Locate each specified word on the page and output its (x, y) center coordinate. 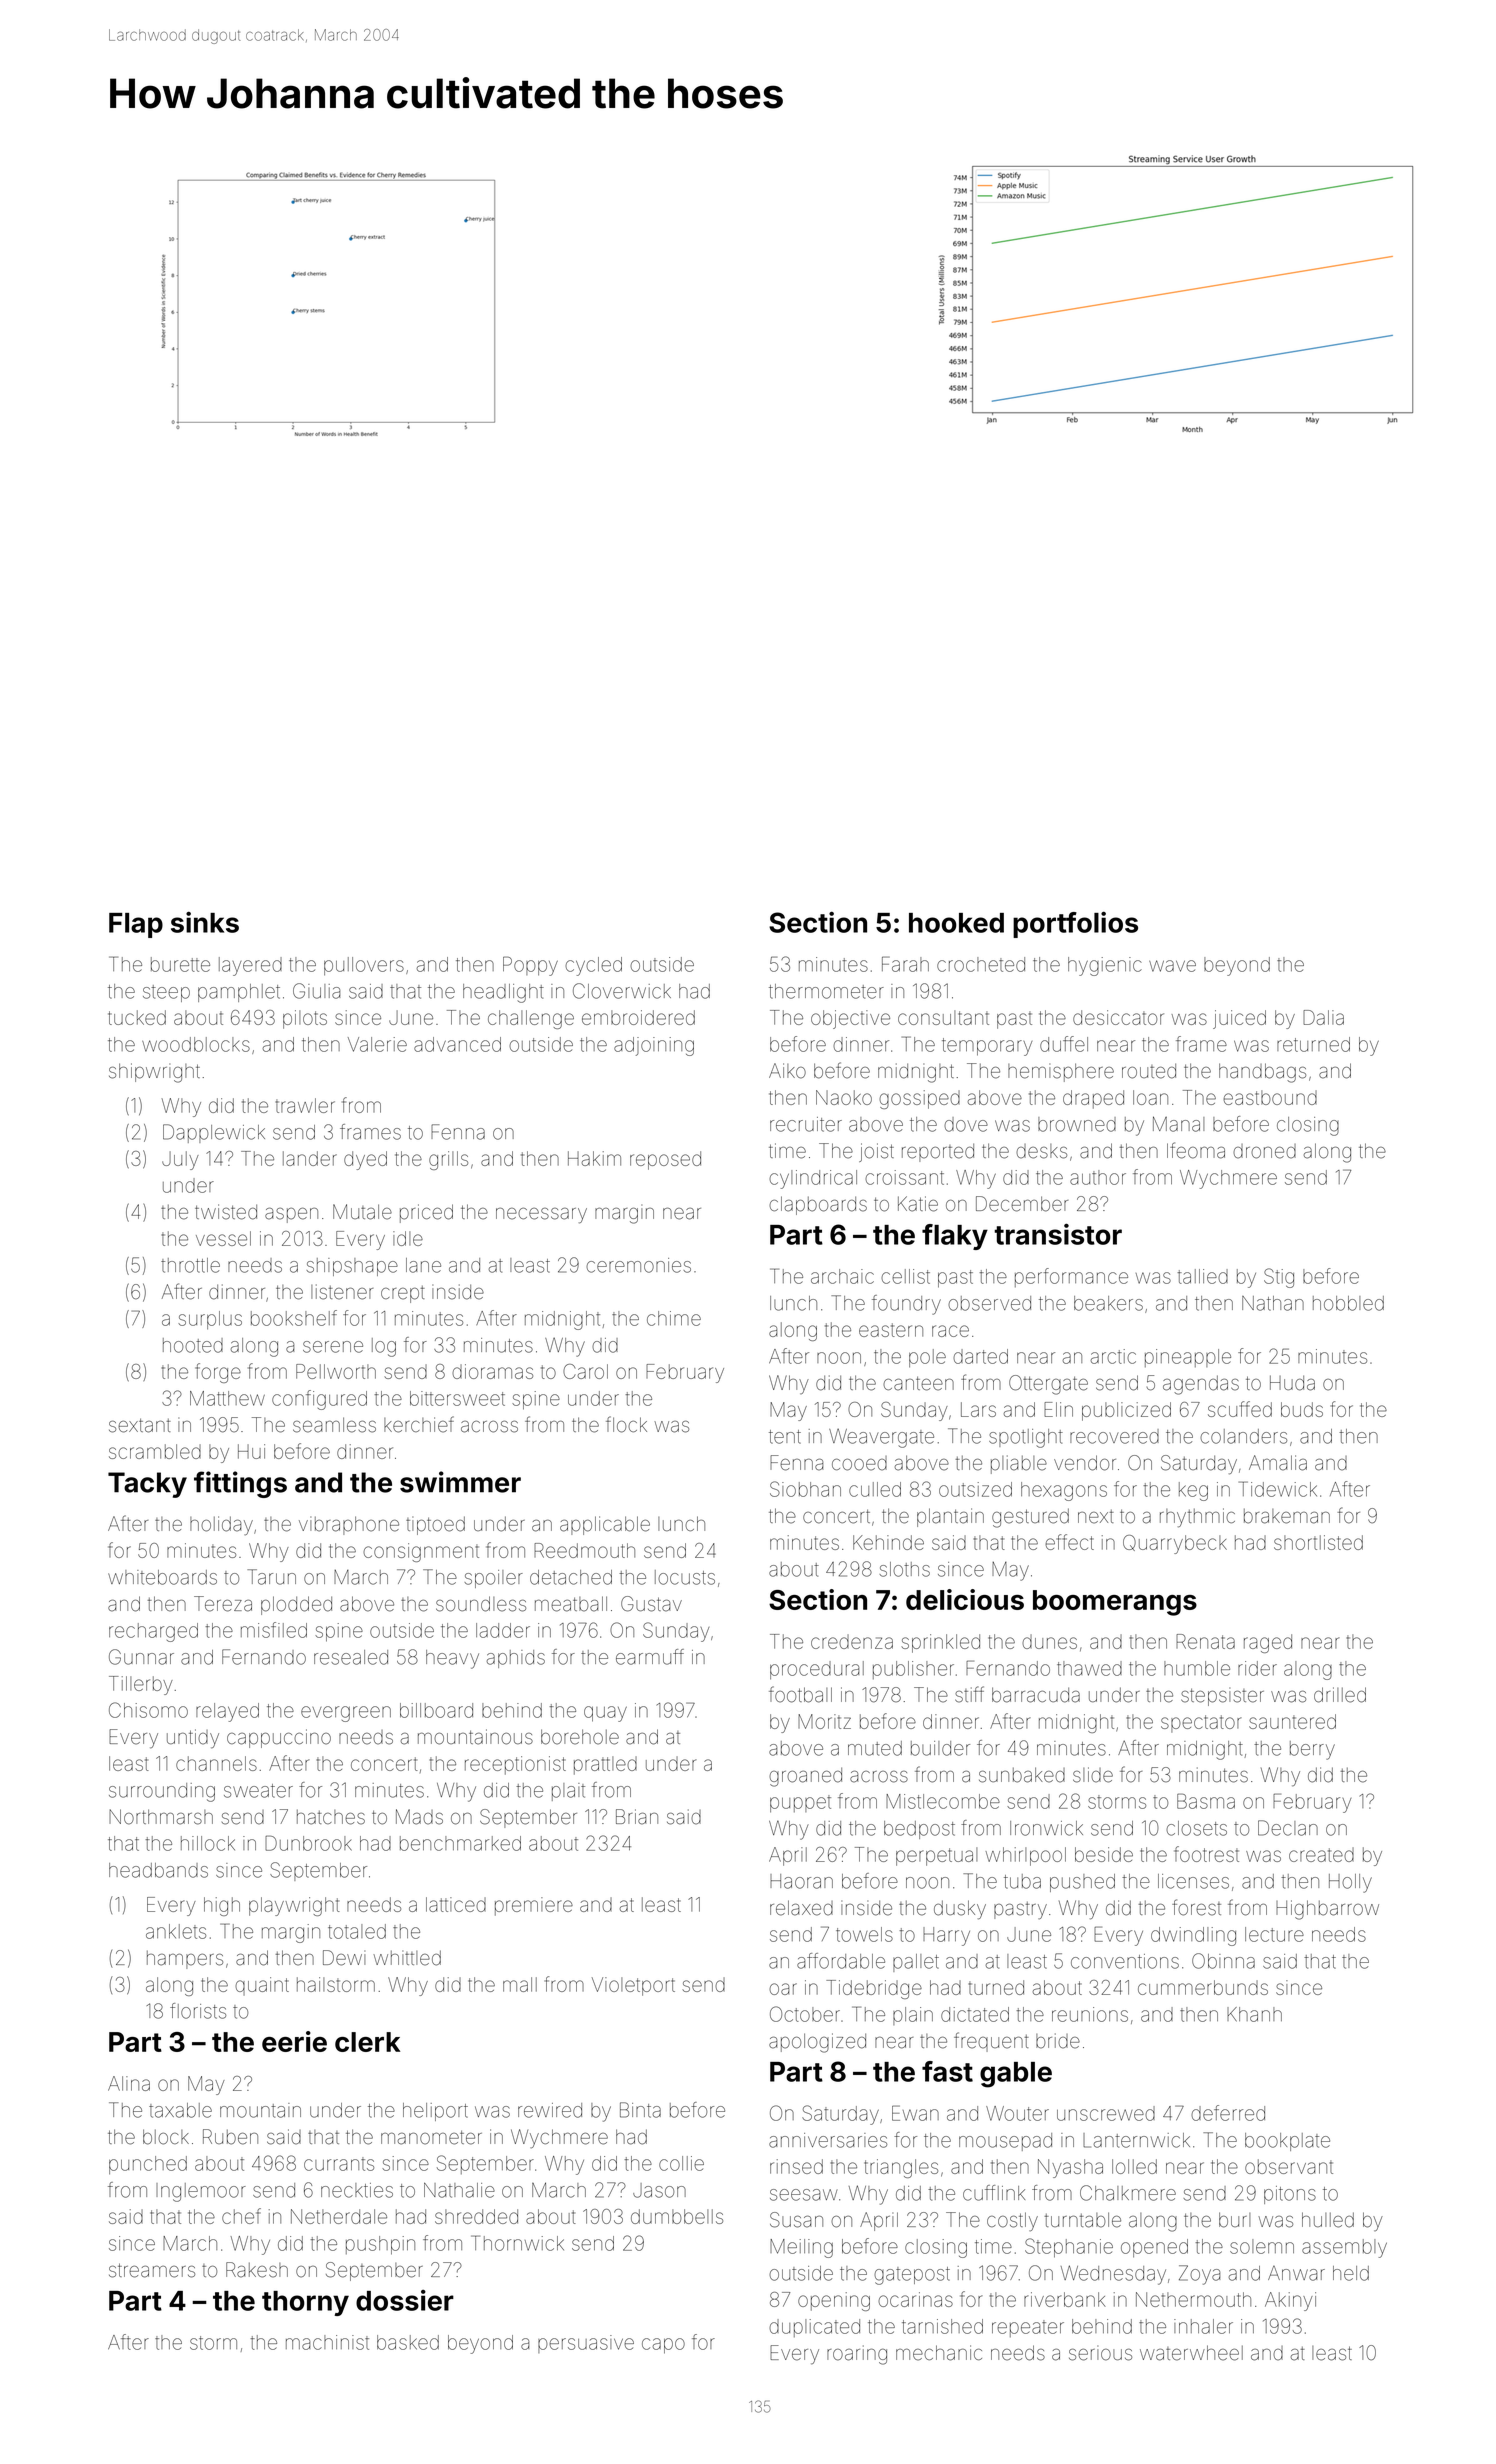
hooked (956, 923)
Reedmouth (584, 1550)
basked (408, 2342)
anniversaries (828, 2140)
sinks (205, 922)
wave (1172, 966)
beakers (1108, 1303)
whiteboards (162, 1577)
